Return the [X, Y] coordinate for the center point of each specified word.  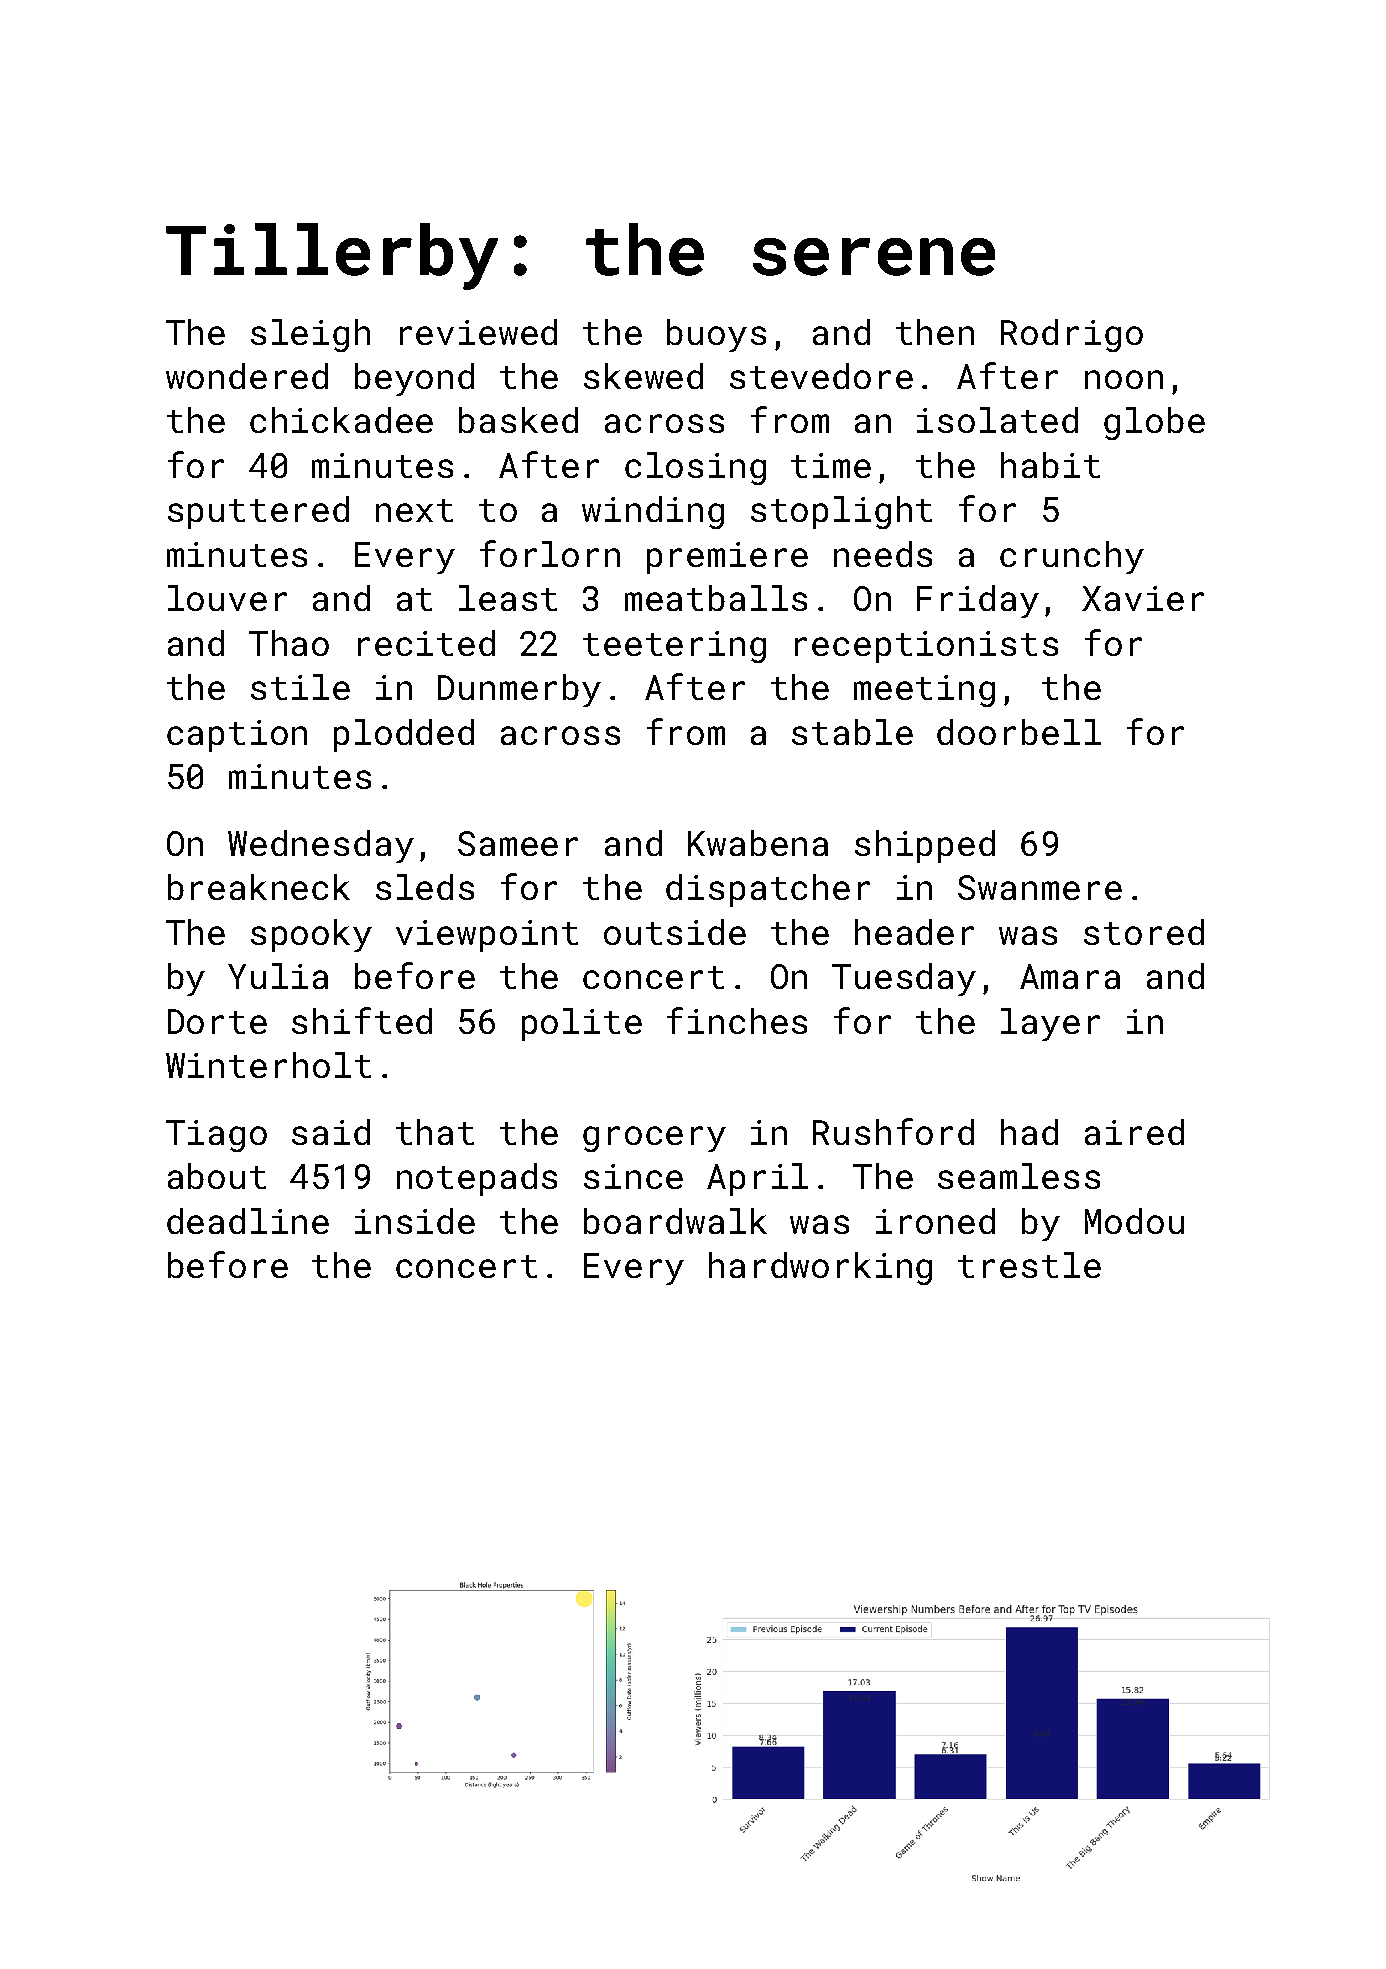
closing [695, 468]
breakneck [259, 887]
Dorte [217, 1021]
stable [852, 732]
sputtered [258, 512]
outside [675, 932]
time [831, 465]
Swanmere [1040, 887]
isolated [997, 420]
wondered [247, 376]
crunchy [1072, 557]
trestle [1029, 1265]
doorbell [1019, 732]
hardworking [820, 1268]
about [217, 1176]
